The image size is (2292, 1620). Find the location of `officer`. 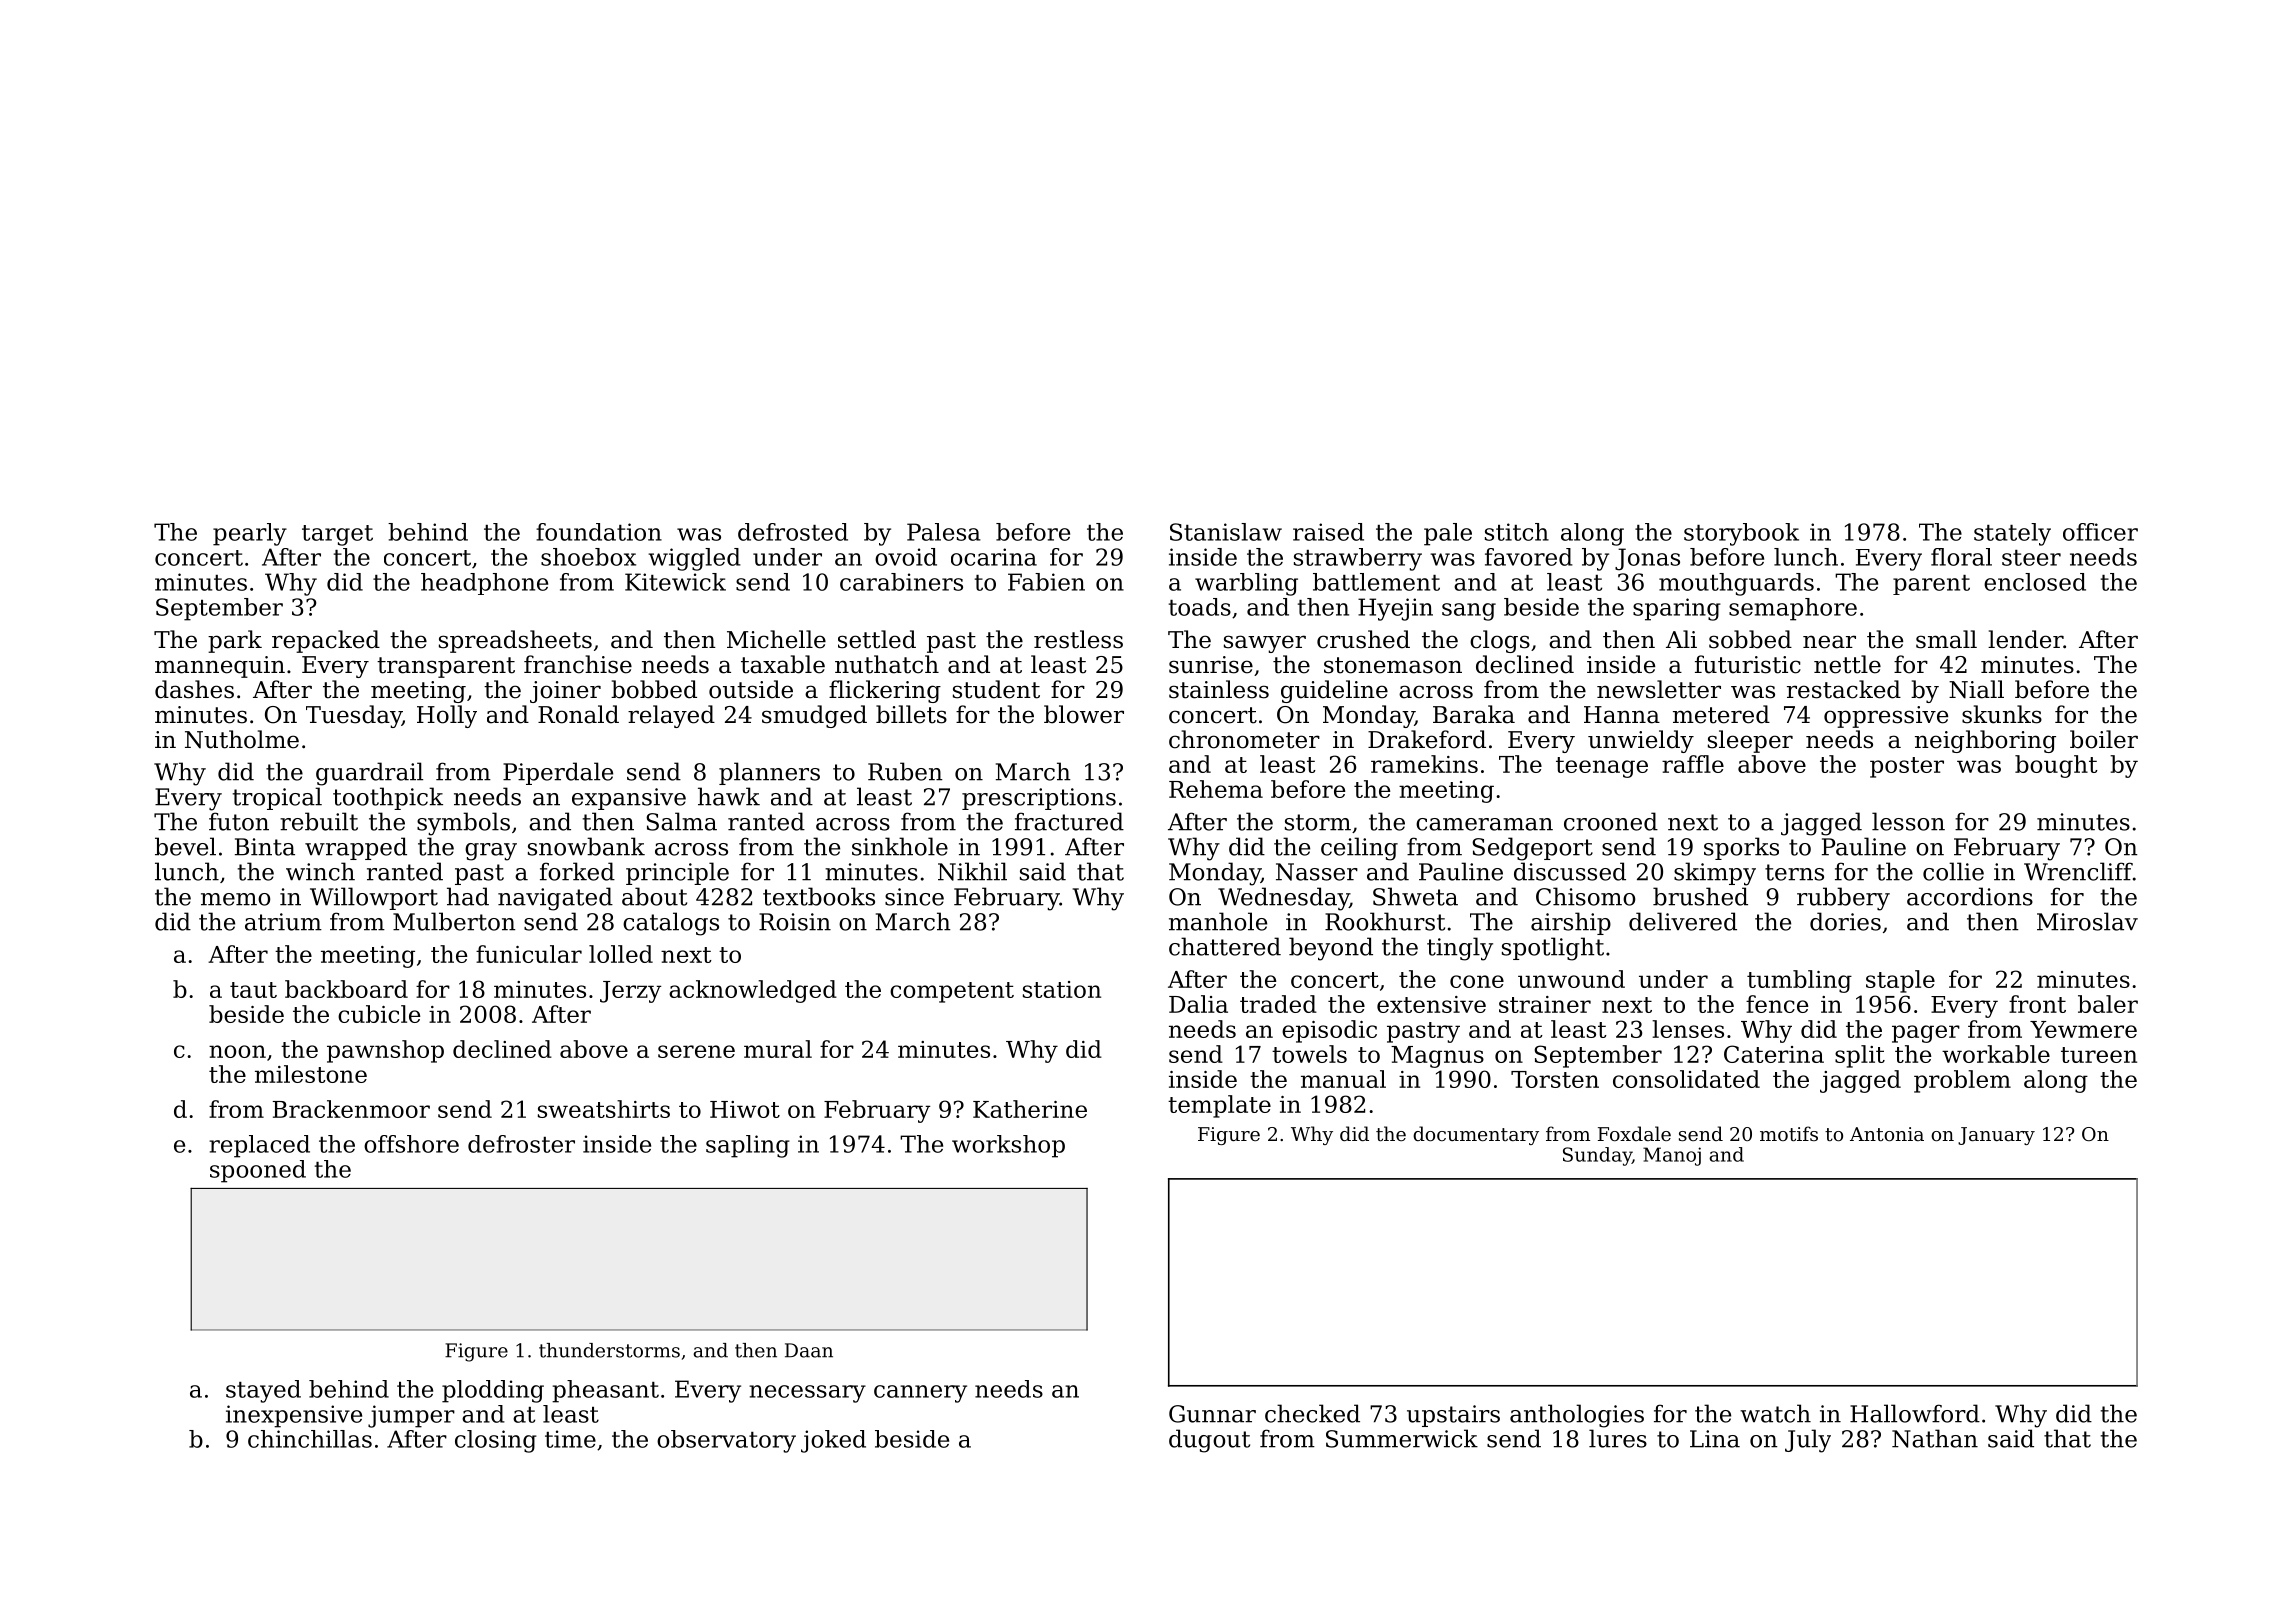

officer is located at coordinates (2100, 532).
